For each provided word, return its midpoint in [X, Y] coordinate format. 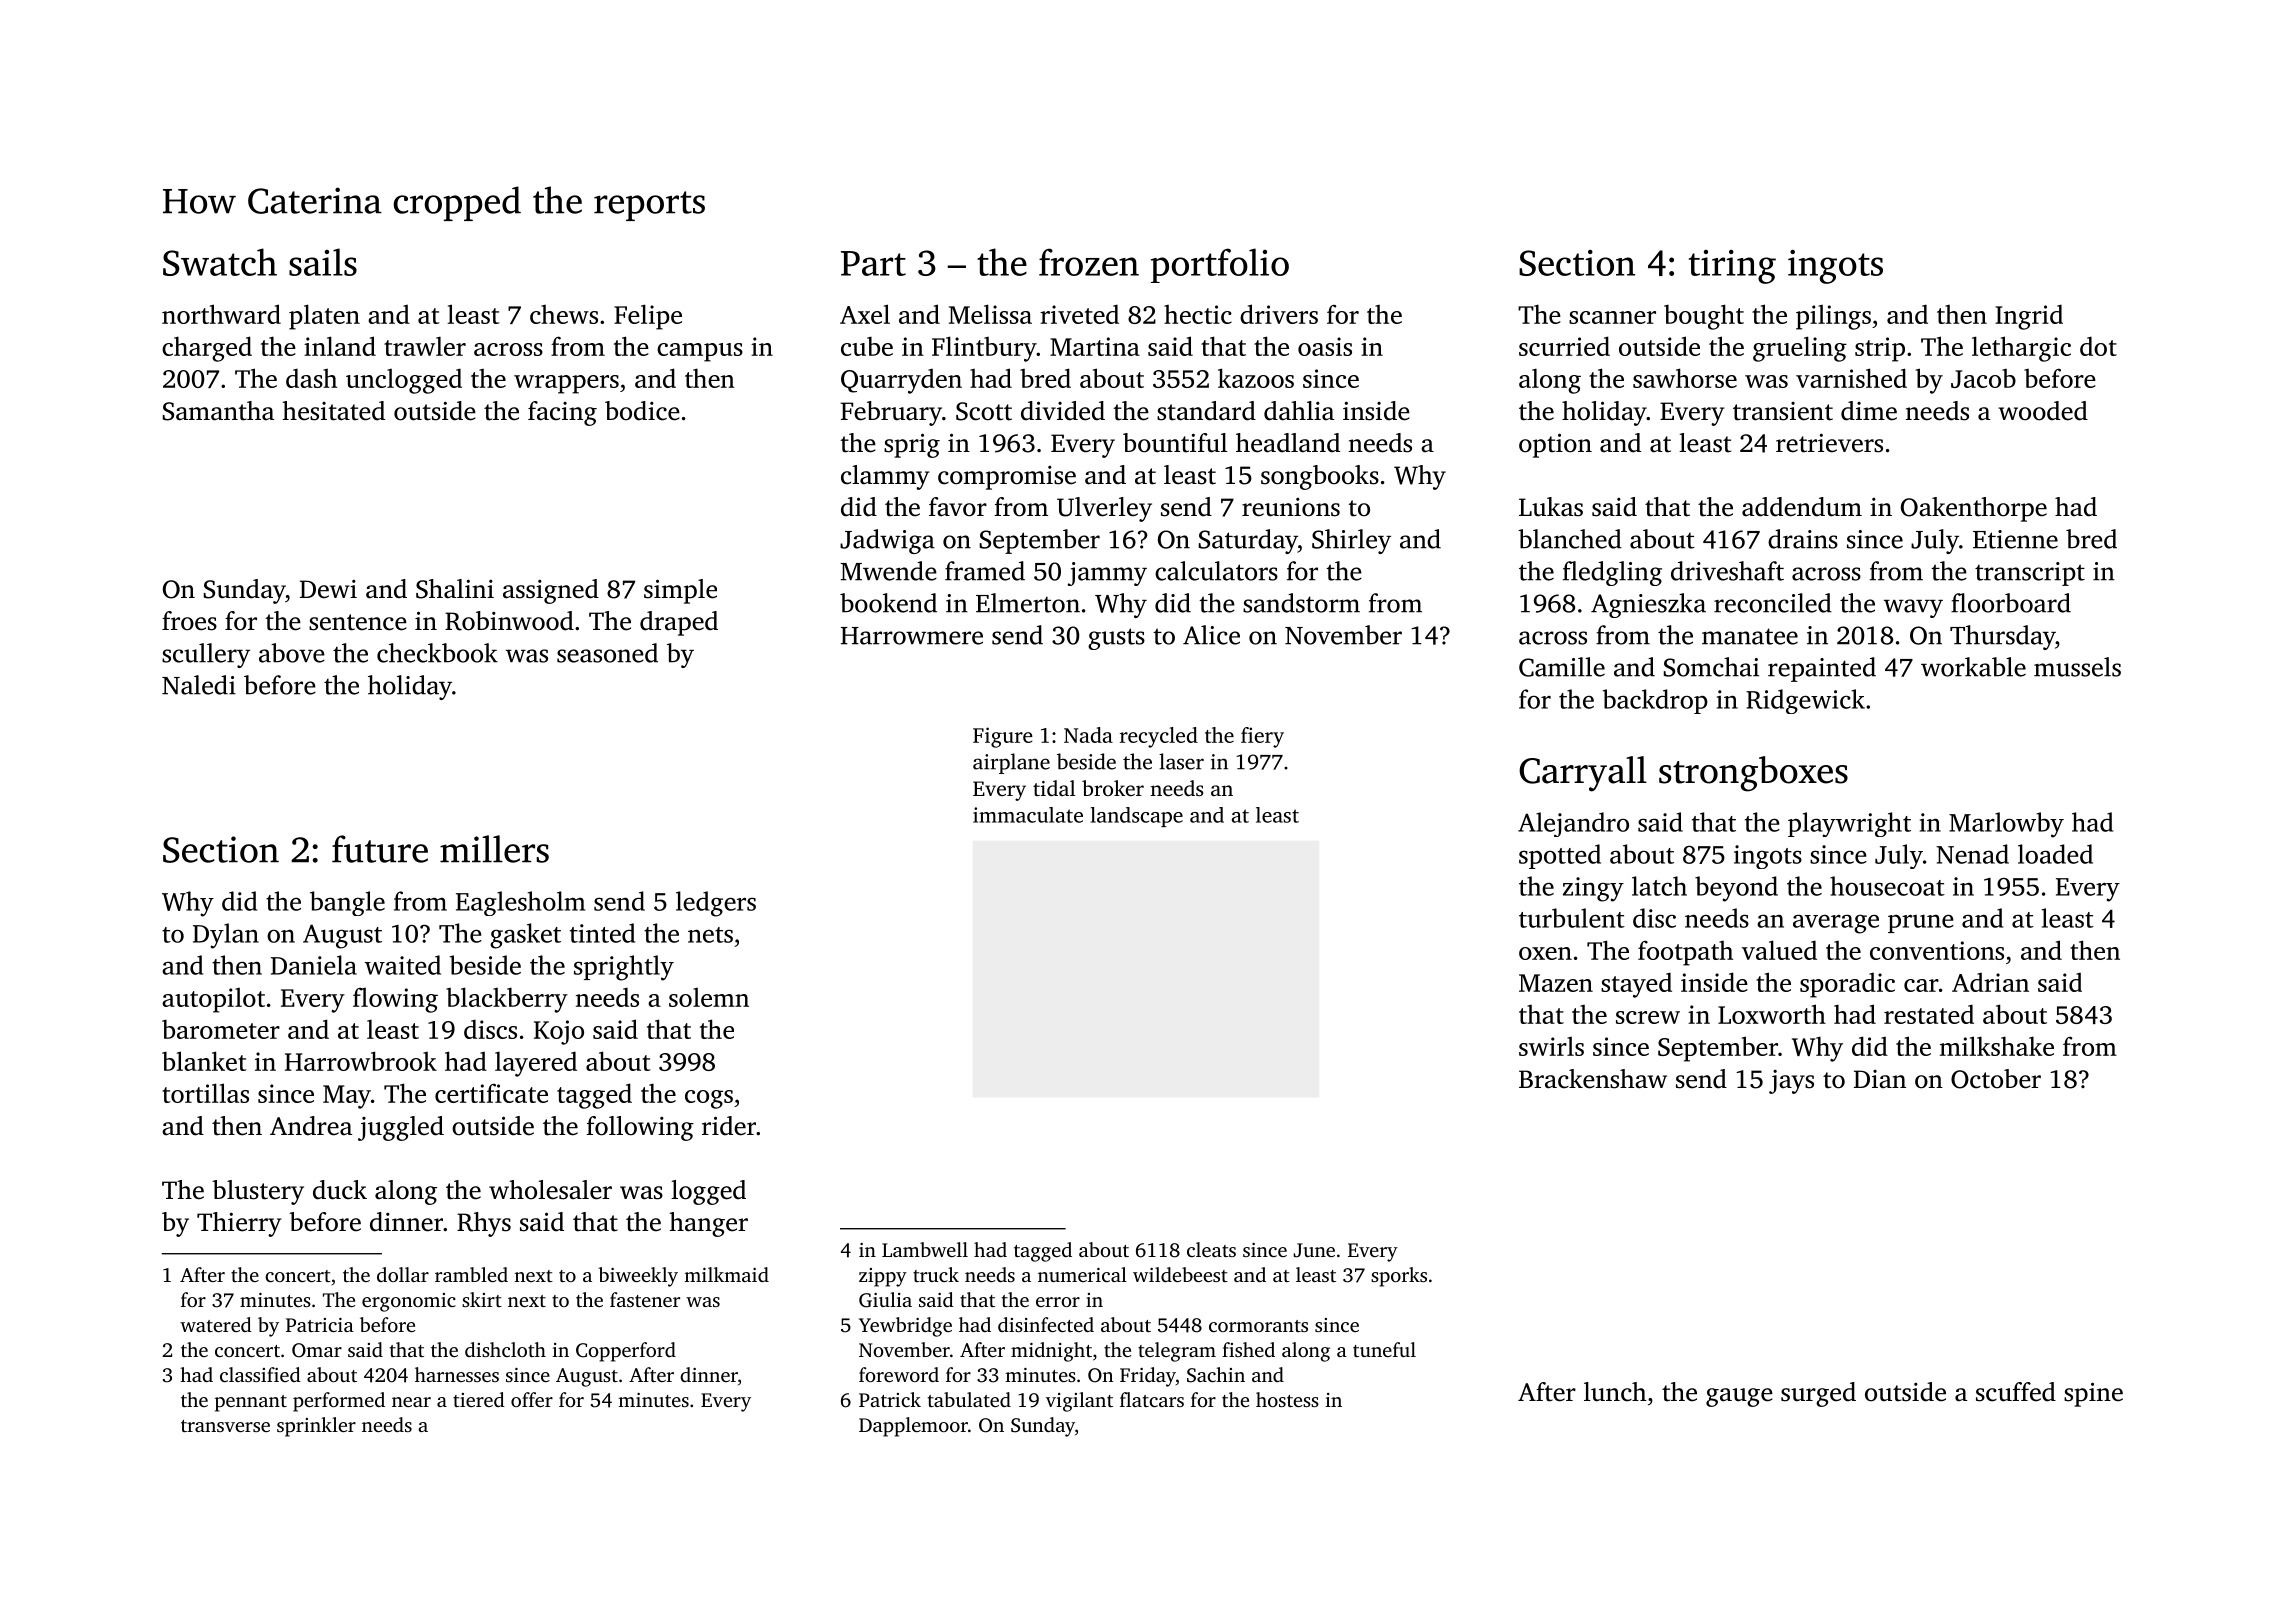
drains [1803, 539]
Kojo [559, 1032]
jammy [1107, 574]
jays [1791, 1082]
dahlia [1299, 411]
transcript [2030, 574]
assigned [551, 591]
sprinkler [316, 1427]
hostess [1287, 1399]
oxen [1545, 953]
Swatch [220, 262]
